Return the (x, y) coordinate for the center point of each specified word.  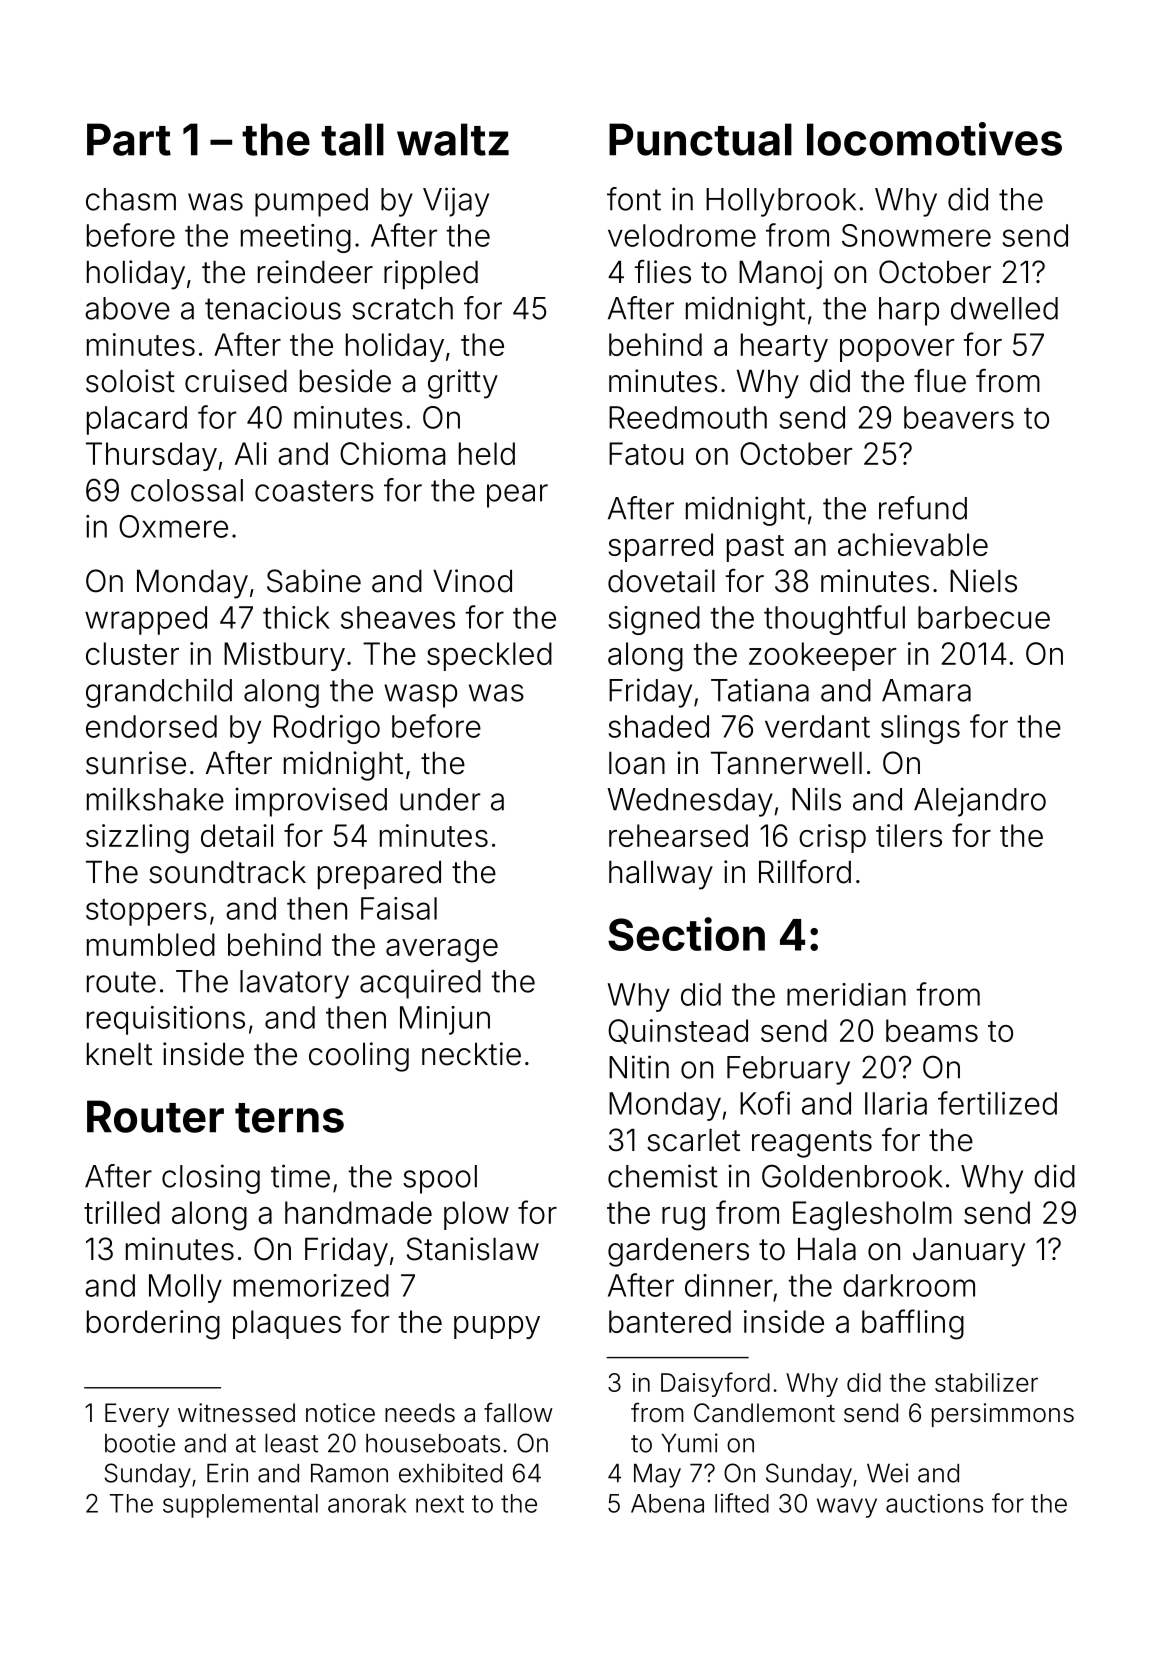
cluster (132, 653)
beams (932, 1030)
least (291, 1443)
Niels (983, 581)
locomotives (934, 139)
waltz (453, 139)
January (969, 1252)
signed (654, 620)
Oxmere (173, 526)
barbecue (984, 617)
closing (211, 1179)
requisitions (166, 1020)
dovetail (661, 581)
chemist (663, 1176)
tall (352, 139)
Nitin (639, 1067)
